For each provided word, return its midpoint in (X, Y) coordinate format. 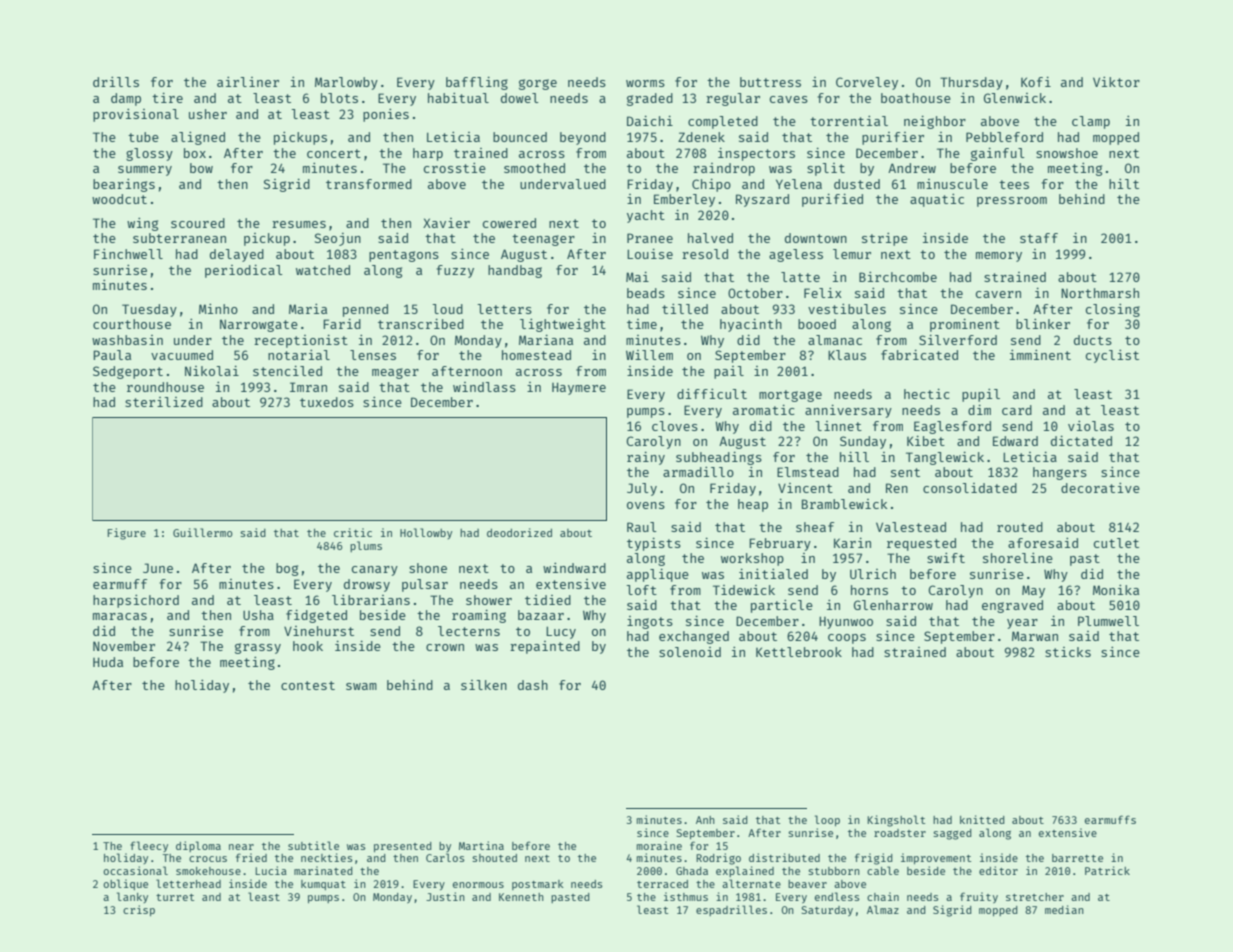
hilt (1124, 184)
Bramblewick (844, 504)
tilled (685, 309)
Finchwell (128, 254)
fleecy (149, 846)
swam (361, 686)
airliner (248, 82)
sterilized (164, 402)
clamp (1091, 122)
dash (533, 685)
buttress (770, 82)
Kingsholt (896, 821)
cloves (675, 426)
